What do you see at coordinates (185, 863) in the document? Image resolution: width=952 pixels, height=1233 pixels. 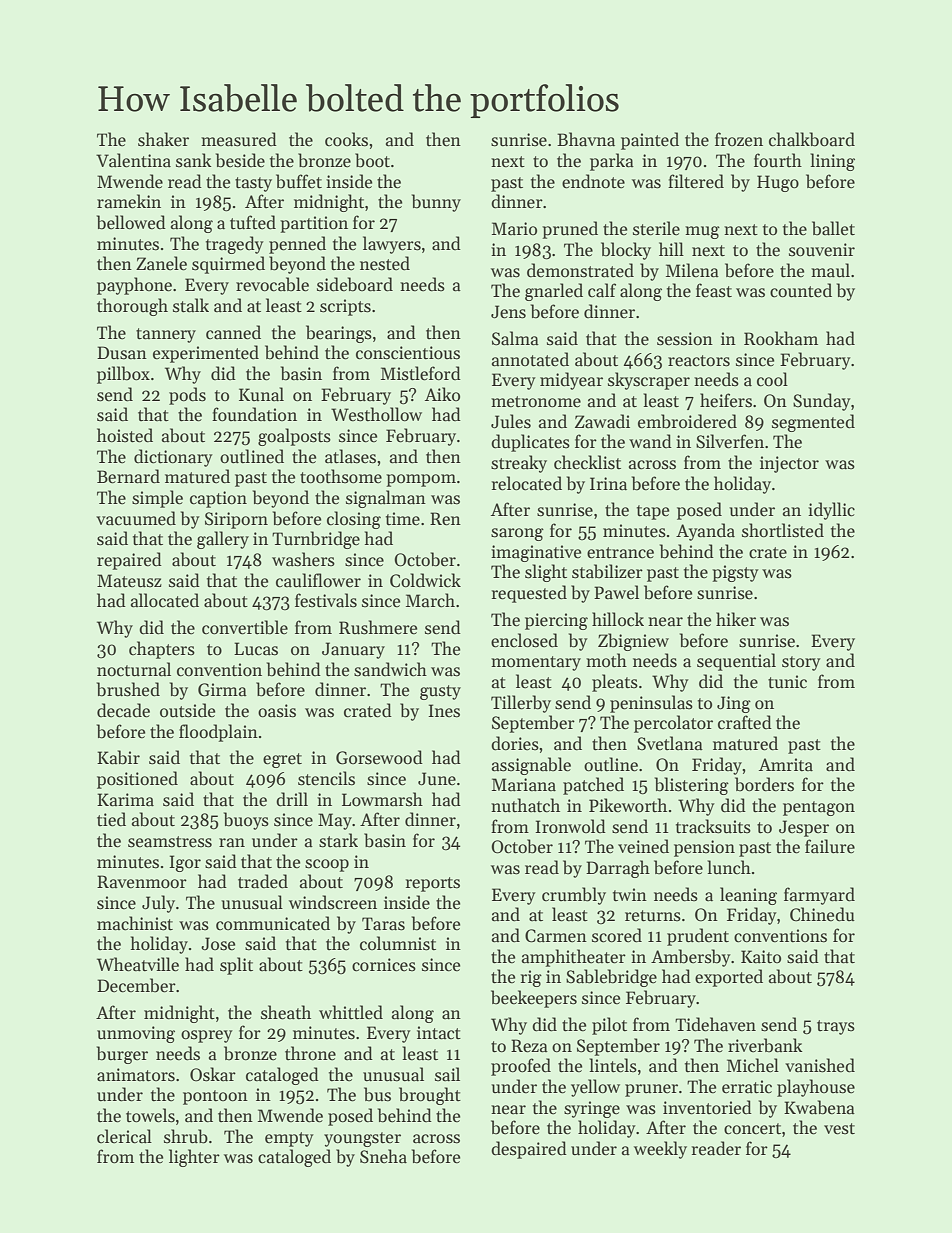 I see `Igor` at bounding box center [185, 863].
